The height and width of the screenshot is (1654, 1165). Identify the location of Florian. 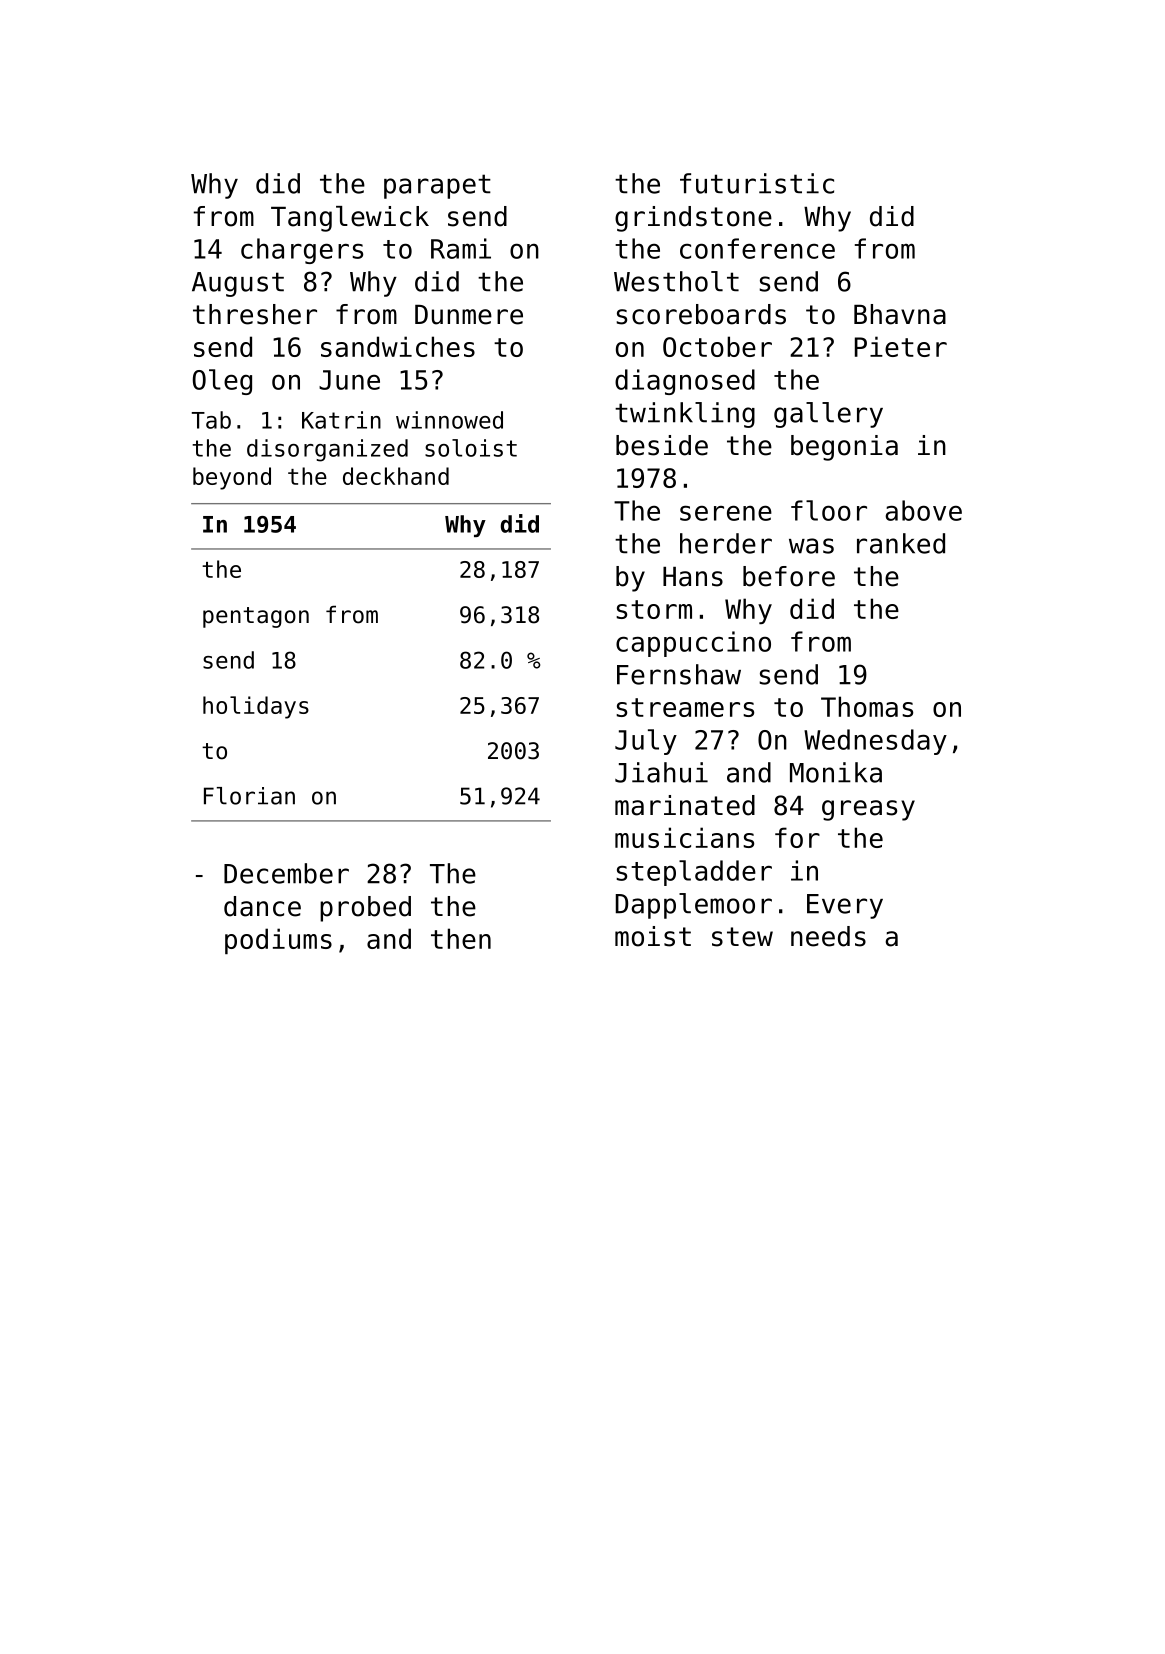
(249, 796).
